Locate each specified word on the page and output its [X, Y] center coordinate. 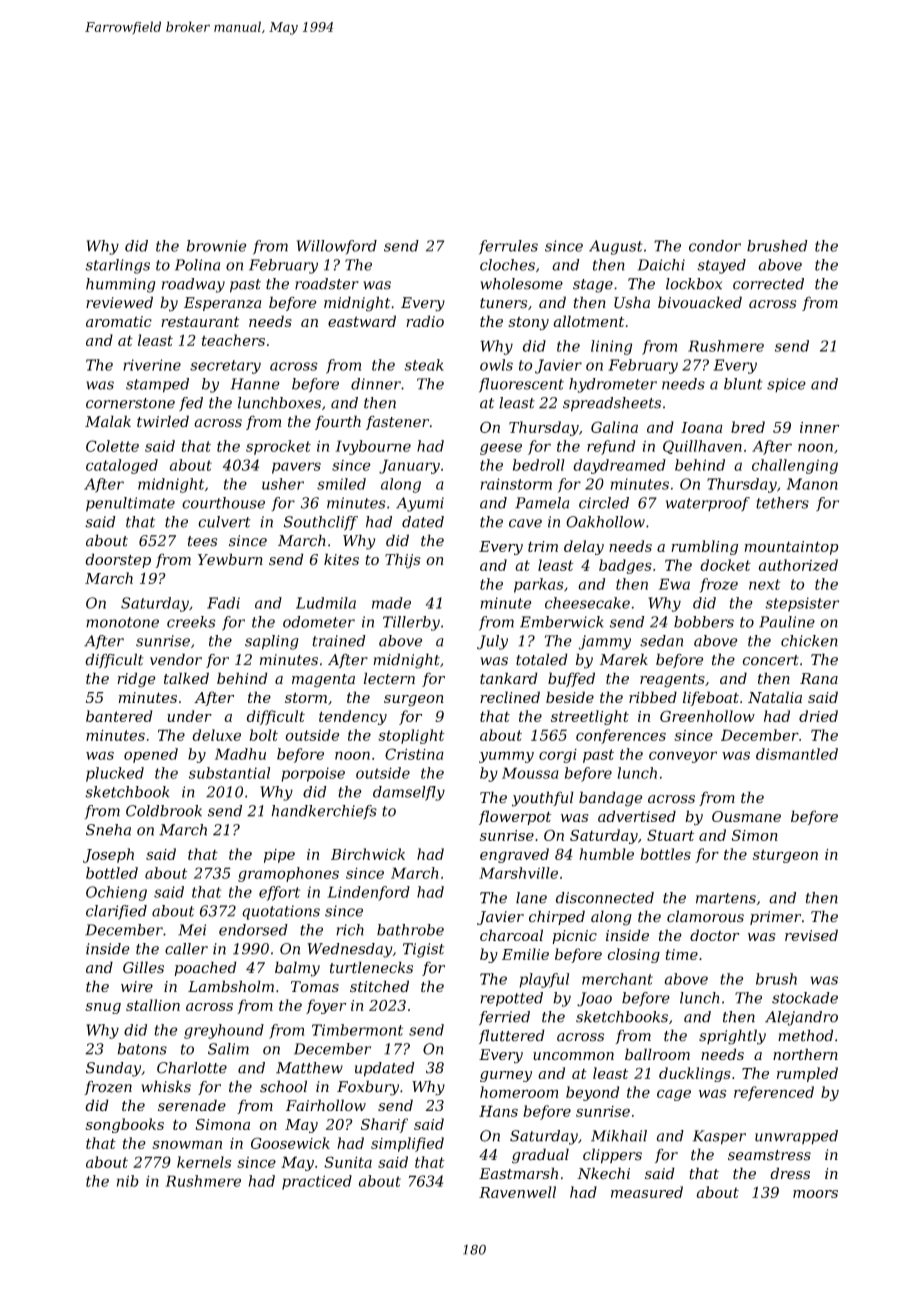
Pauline [787, 622]
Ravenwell [517, 1192]
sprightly [732, 1037]
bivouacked [700, 302]
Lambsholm [231, 986]
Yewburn [230, 559]
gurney [506, 1076]
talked [186, 678]
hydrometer [613, 385]
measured [647, 1192]
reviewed [119, 302]
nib [128, 1181]
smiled [341, 484]
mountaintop [792, 548]
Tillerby [411, 623]
